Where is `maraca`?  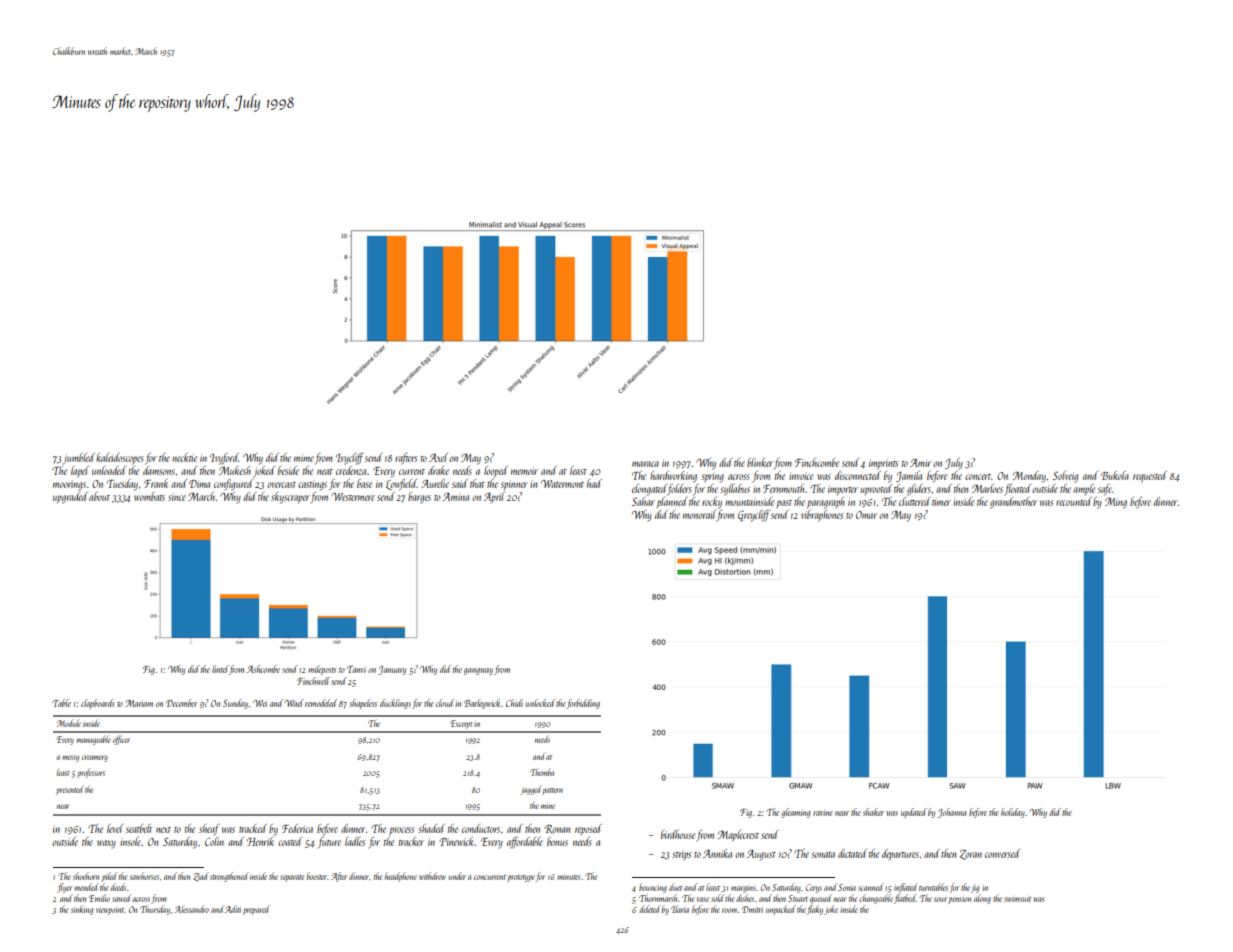
maraca is located at coordinates (645, 464).
